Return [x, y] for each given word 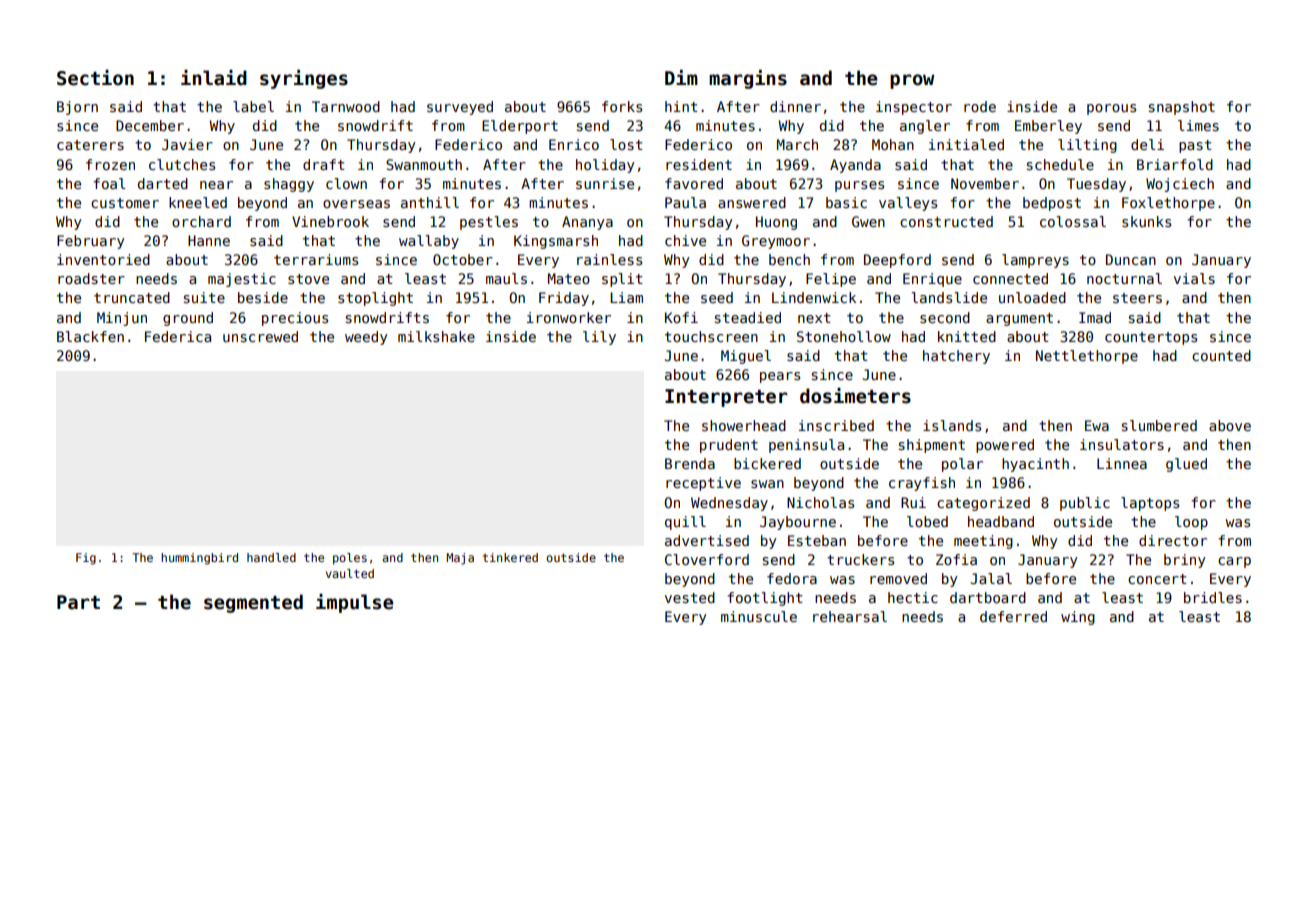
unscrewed [260, 336]
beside [263, 297]
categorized [983, 504]
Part [78, 602]
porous [1111, 109]
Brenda [690, 463]
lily [599, 338]
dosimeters [855, 396]
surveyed [460, 108]
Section [95, 78]
